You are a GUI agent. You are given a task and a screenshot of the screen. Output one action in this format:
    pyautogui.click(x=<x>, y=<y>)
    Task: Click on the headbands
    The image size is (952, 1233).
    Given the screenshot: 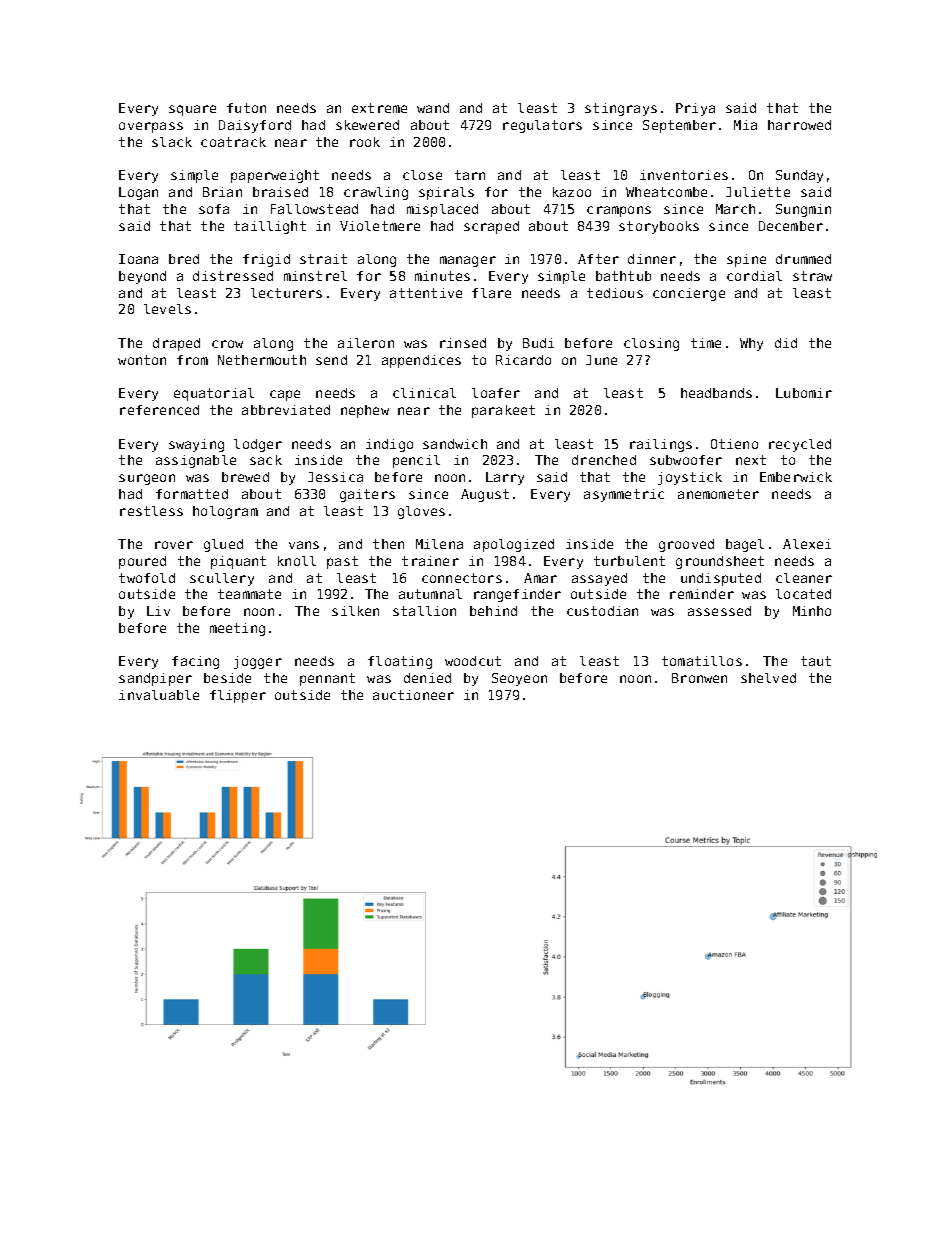 What is the action you would take?
    pyautogui.click(x=716, y=393)
